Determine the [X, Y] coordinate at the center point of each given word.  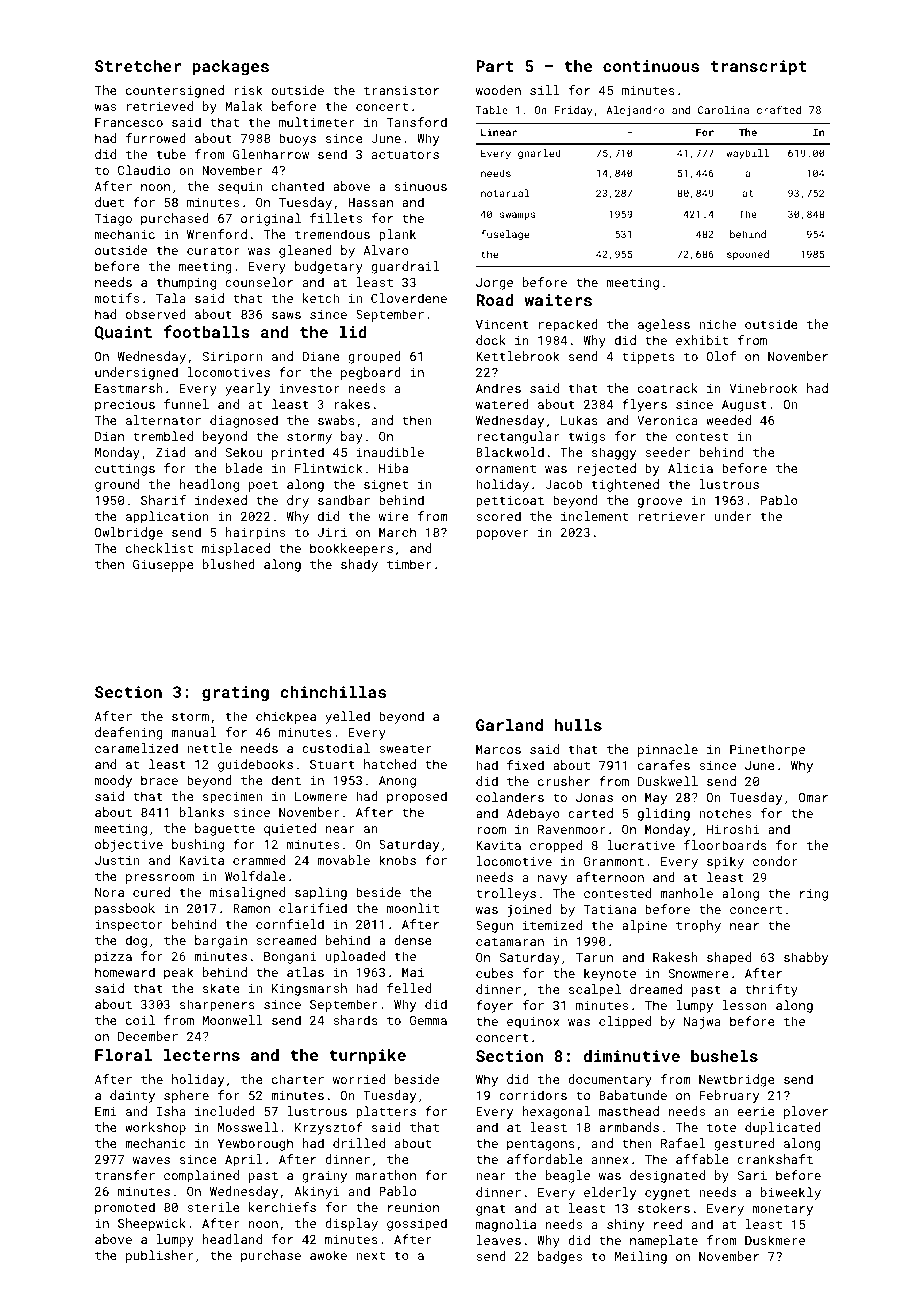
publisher [159, 1256]
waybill [747, 154]
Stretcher [138, 66]
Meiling [641, 1257]
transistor [401, 90]
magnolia [506, 1225]
